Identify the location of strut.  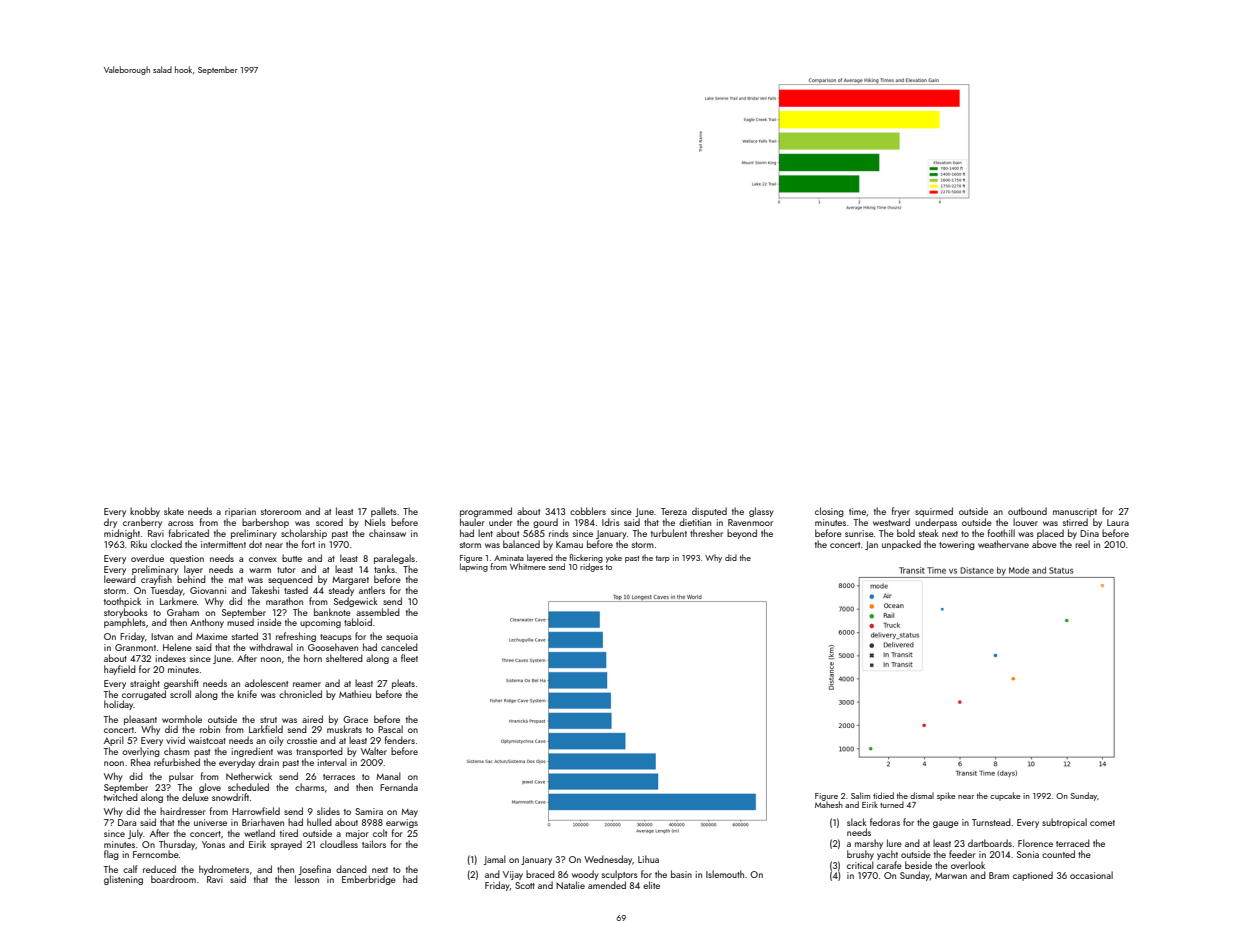
(268, 720).
